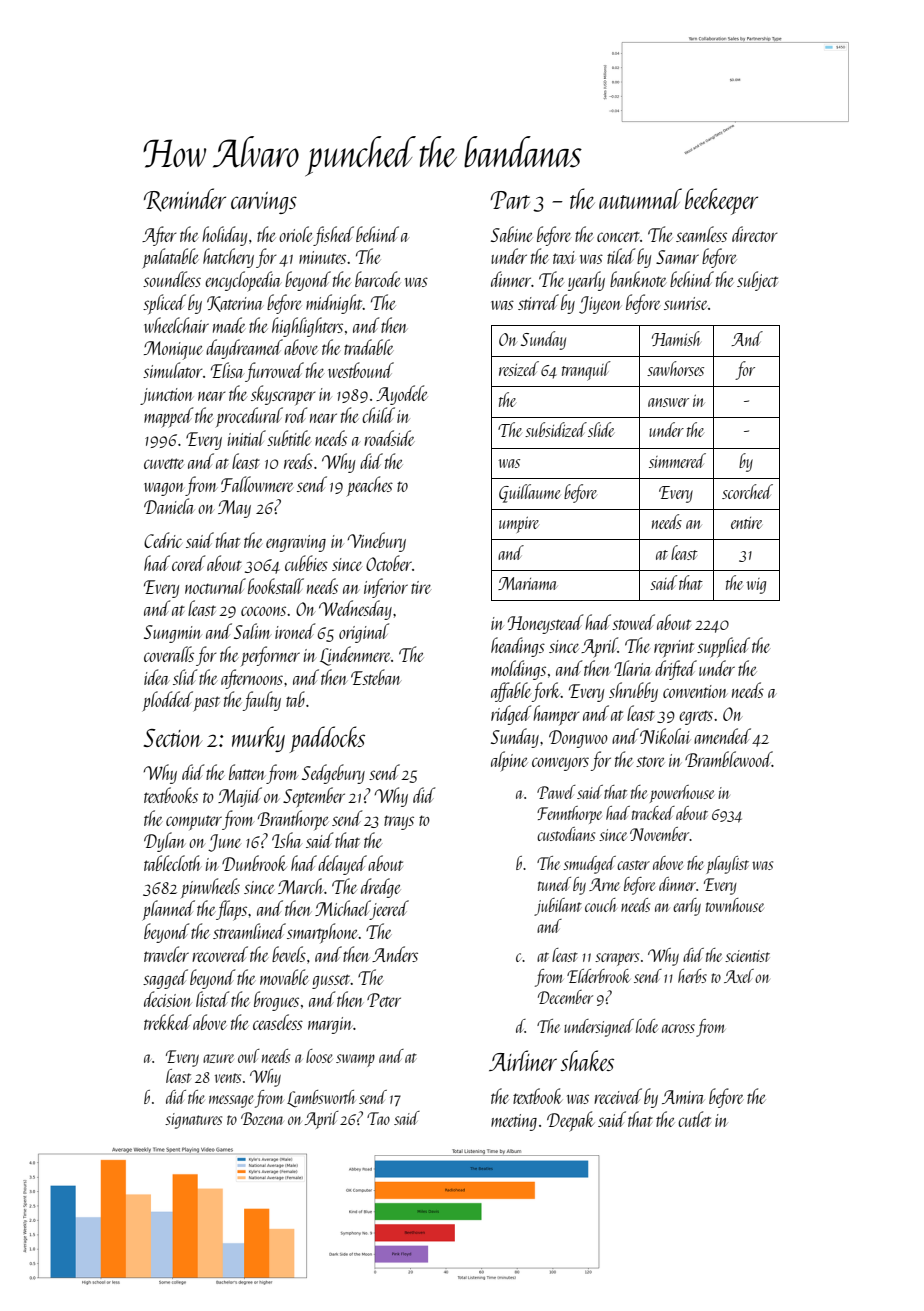 The width and height of the page is (924, 1311). I want to click on signatures, so click(193, 1121).
